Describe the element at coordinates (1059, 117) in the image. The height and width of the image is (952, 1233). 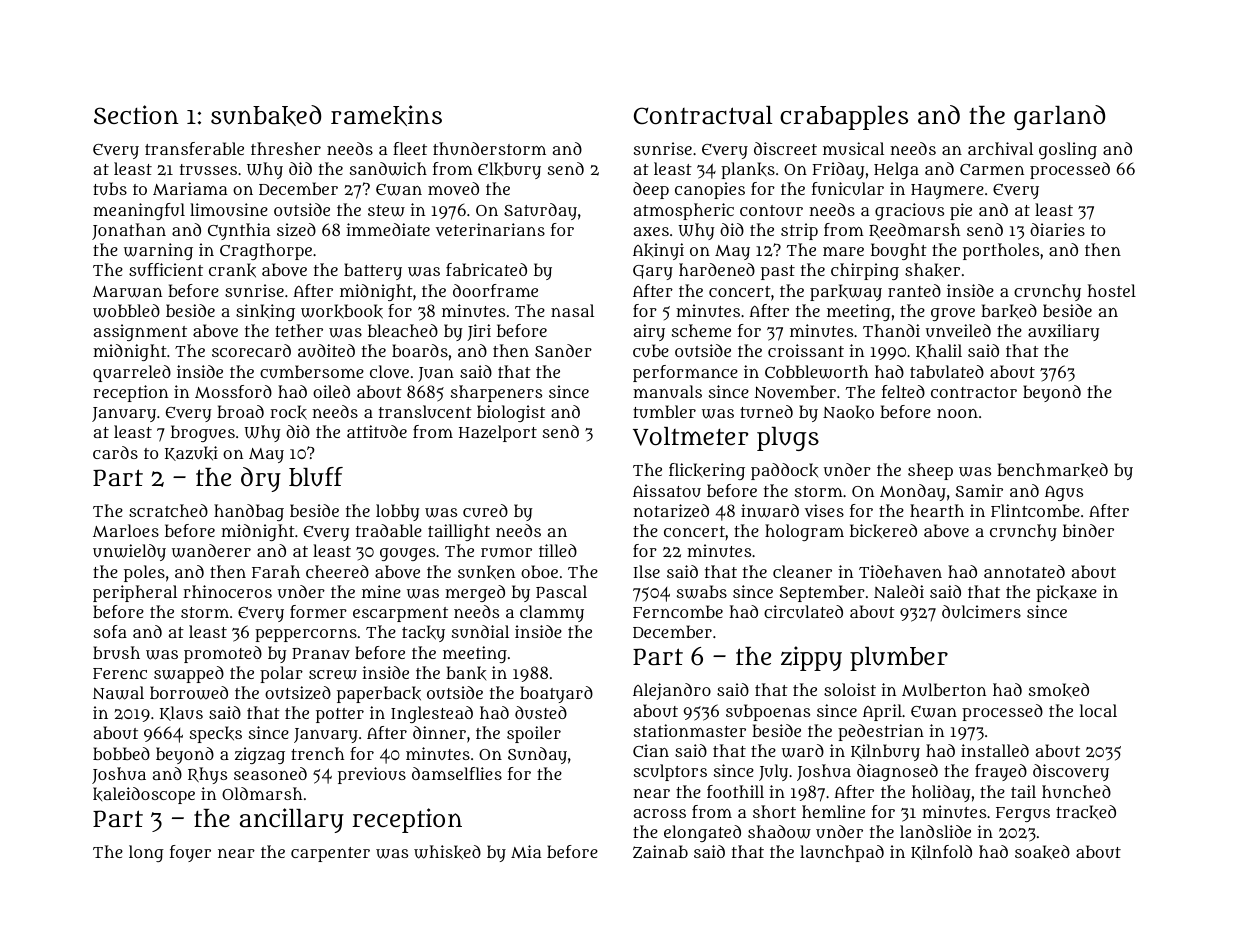
I see `garland` at that location.
